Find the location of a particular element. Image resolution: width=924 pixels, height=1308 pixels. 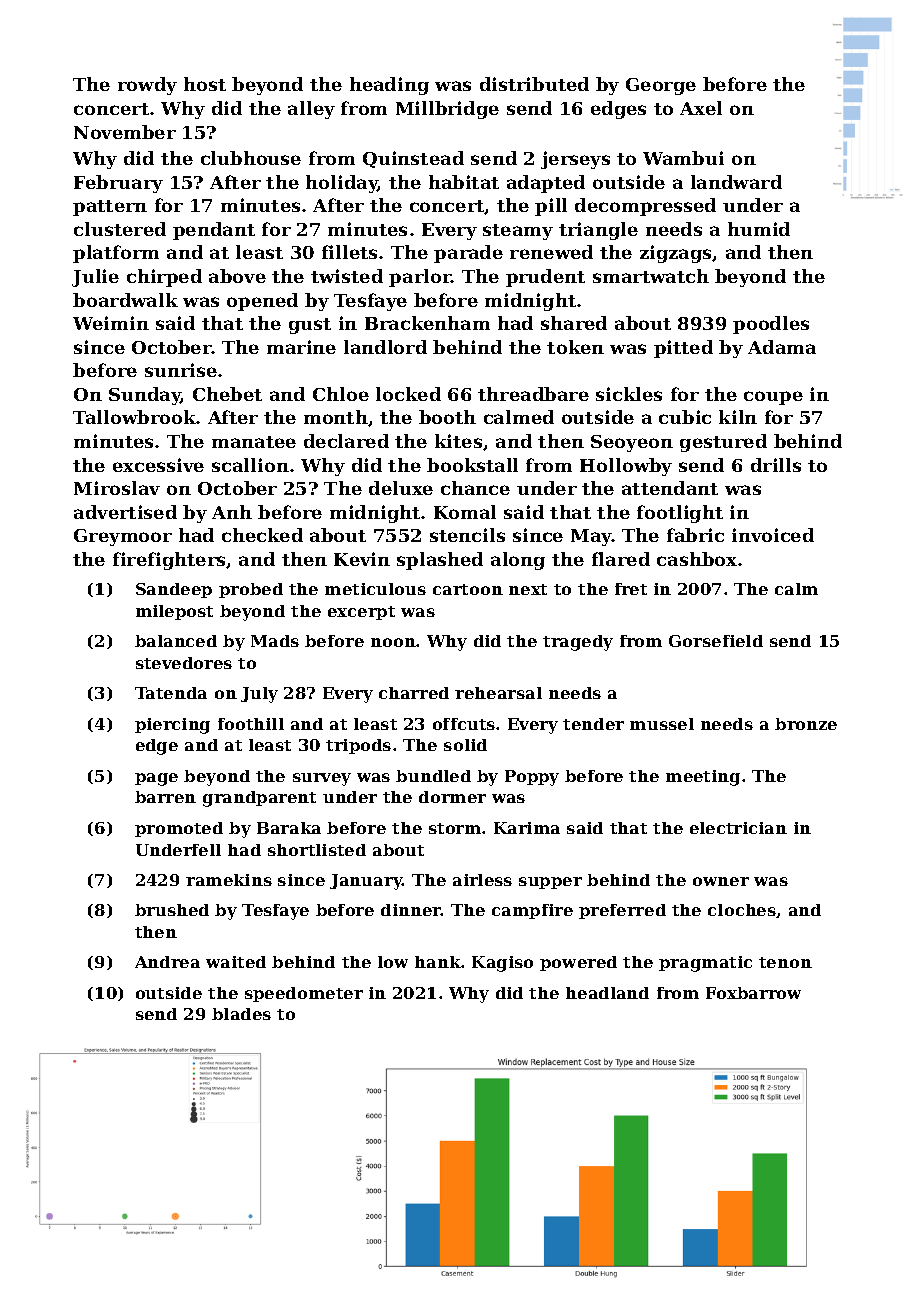

zigzags is located at coordinates (676, 254).
